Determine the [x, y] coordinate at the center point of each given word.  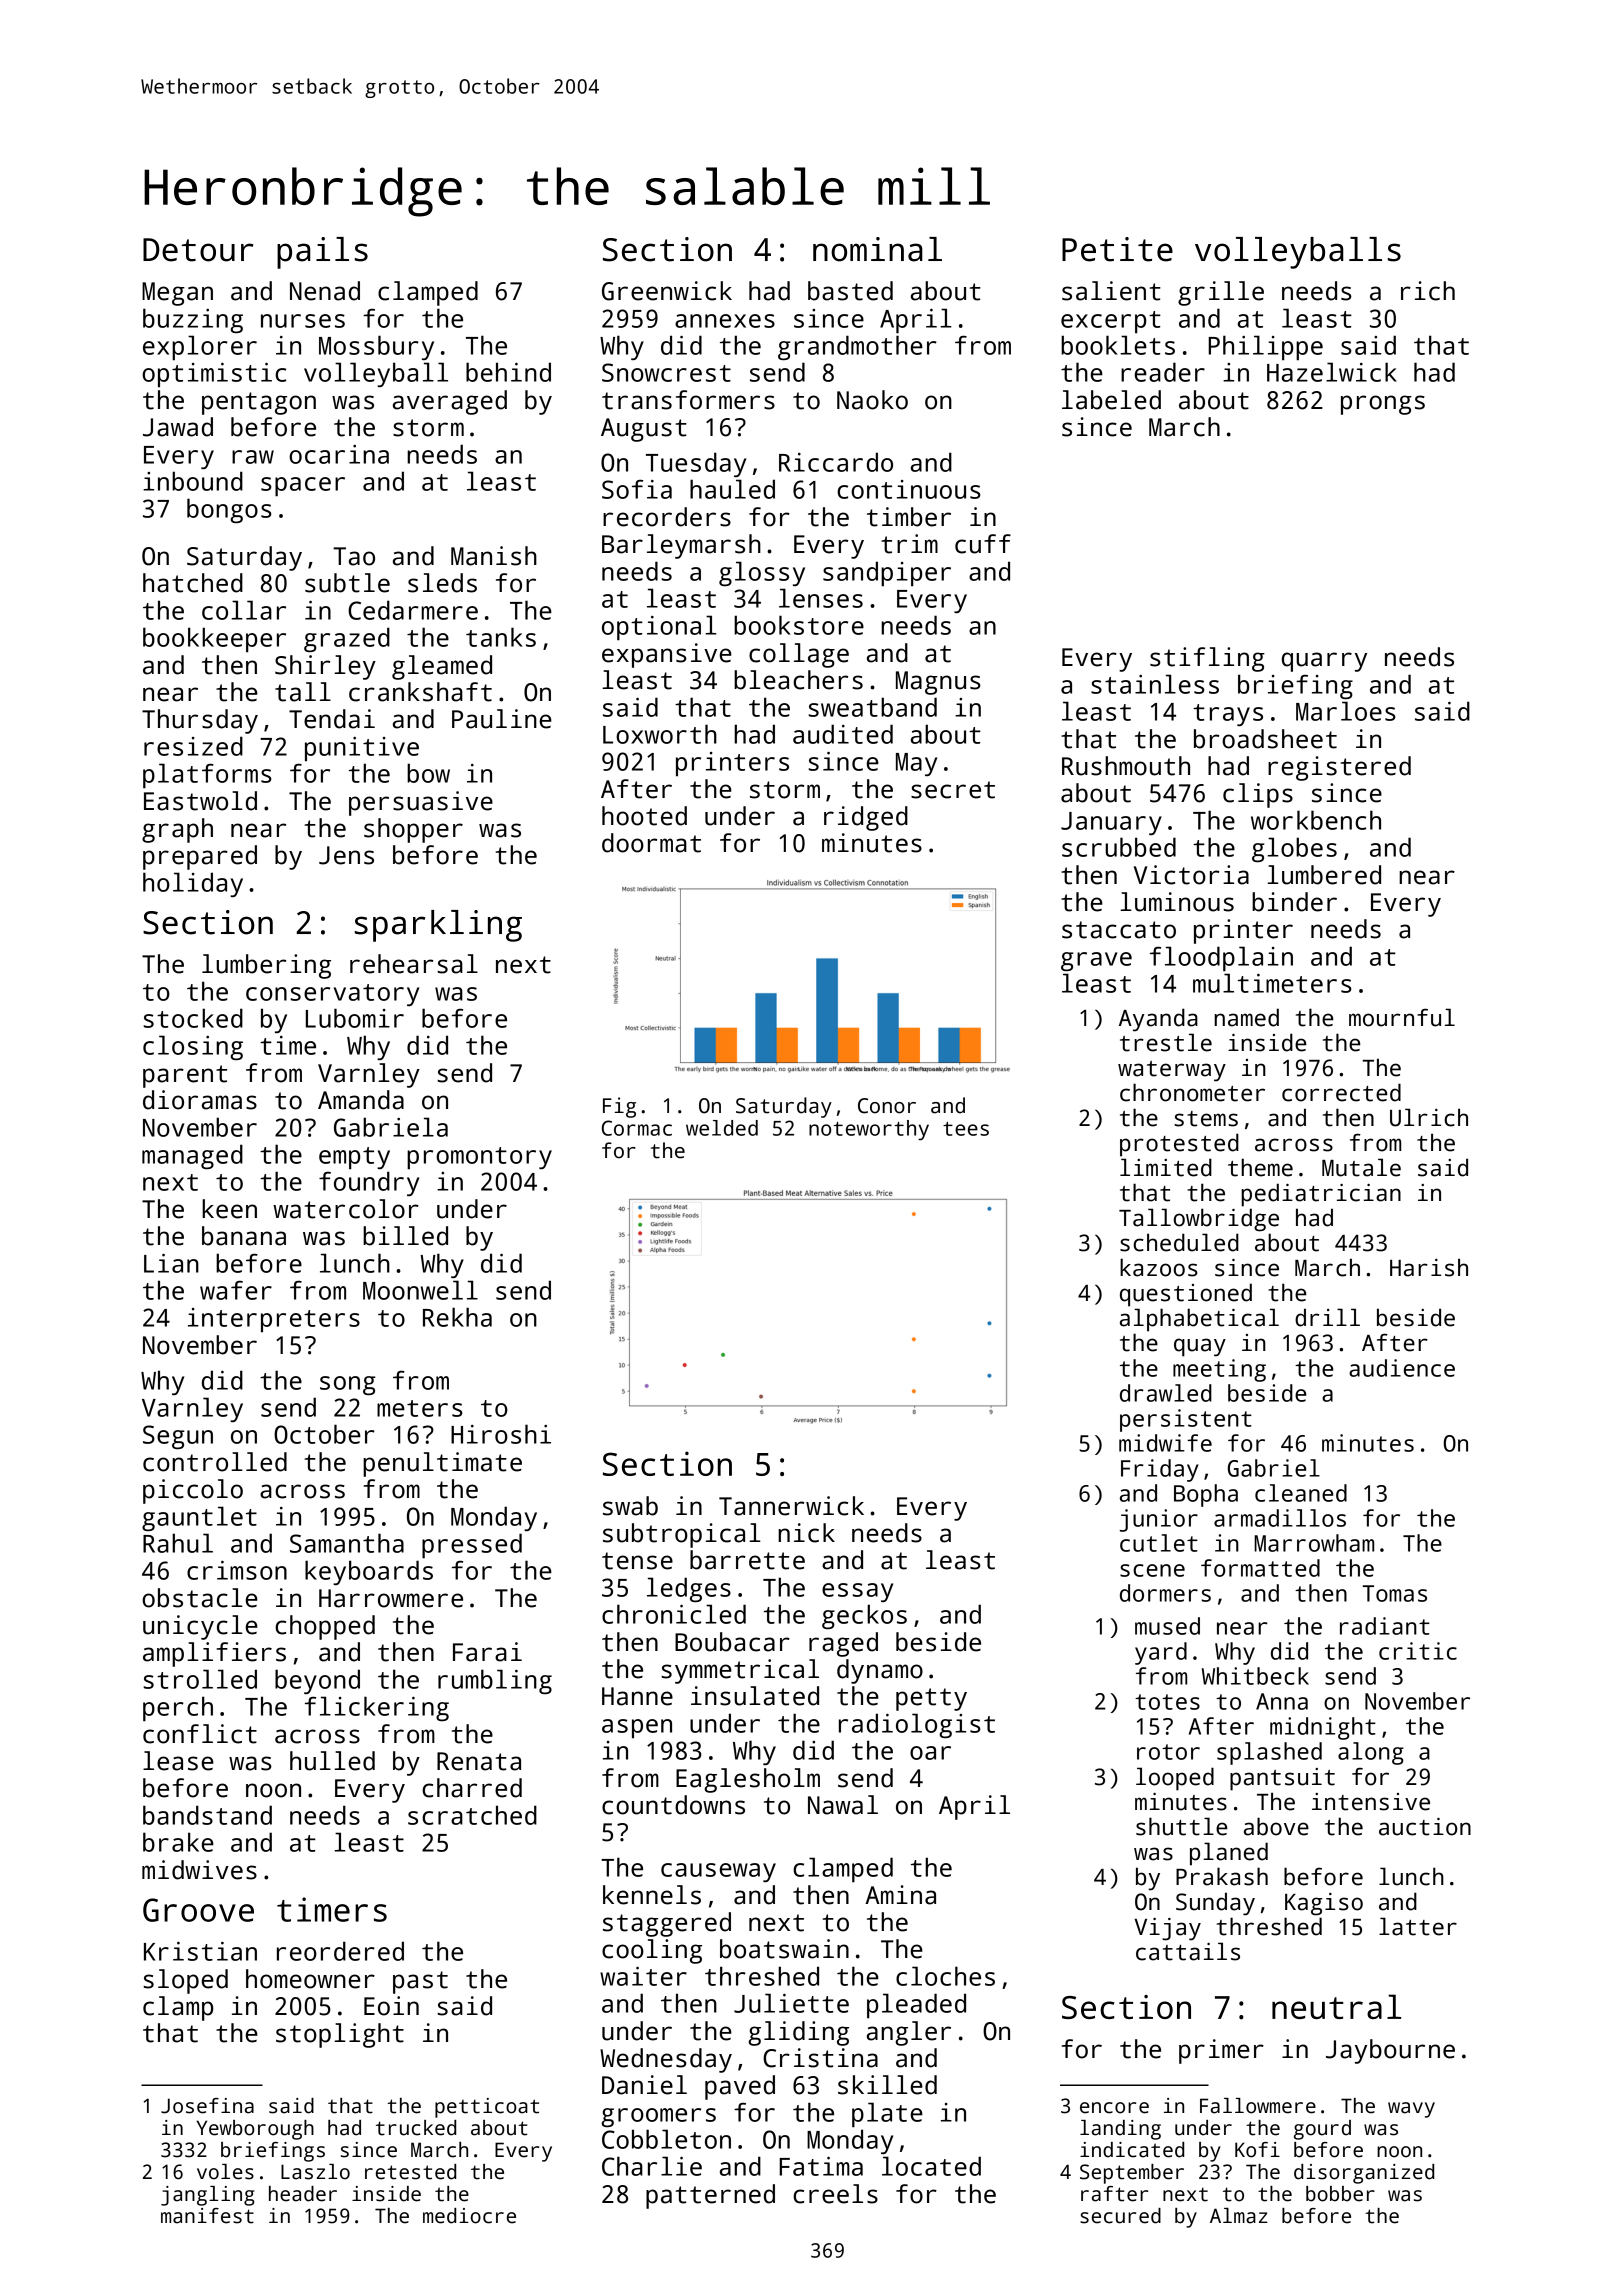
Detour [198, 250]
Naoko [872, 400]
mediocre [469, 2216]
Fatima [821, 2166]
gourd [1322, 2130]
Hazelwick [1332, 372]
